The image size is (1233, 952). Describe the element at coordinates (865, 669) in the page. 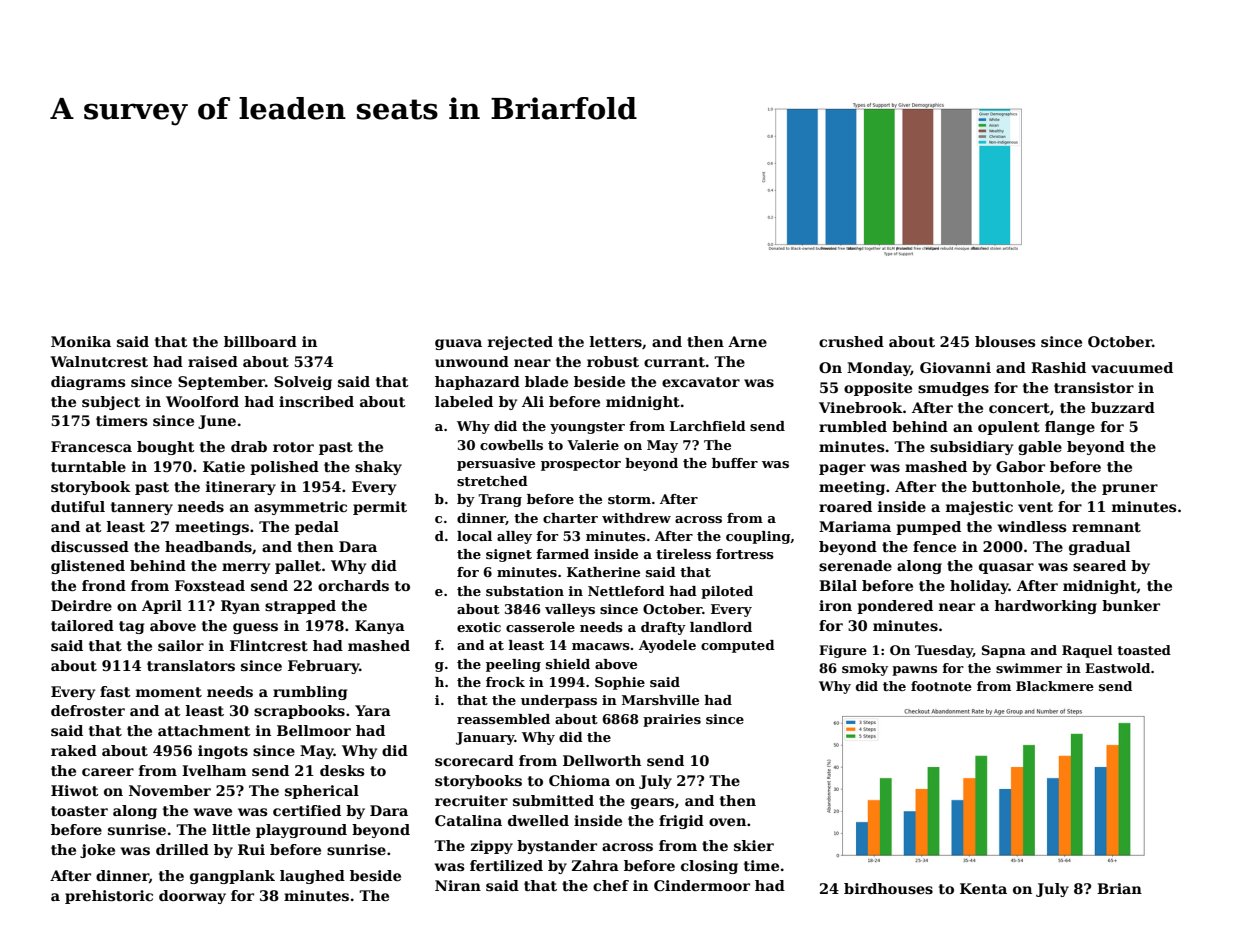

I see `smoky` at that location.
